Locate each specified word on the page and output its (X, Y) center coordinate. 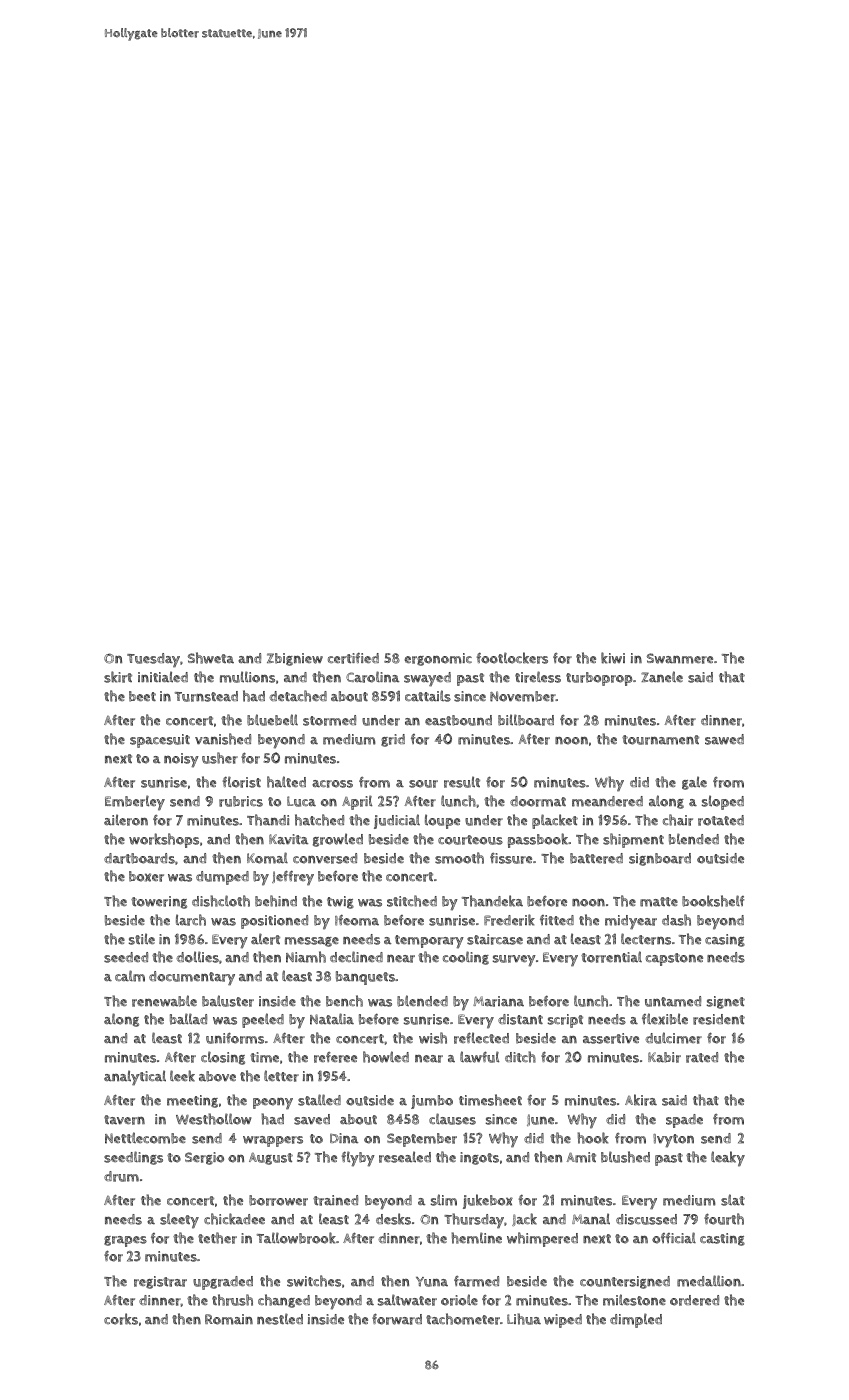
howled (386, 1057)
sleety (179, 1221)
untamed (673, 1001)
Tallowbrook (296, 1238)
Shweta (211, 658)
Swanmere (680, 658)
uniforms (235, 1038)
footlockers (512, 658)
